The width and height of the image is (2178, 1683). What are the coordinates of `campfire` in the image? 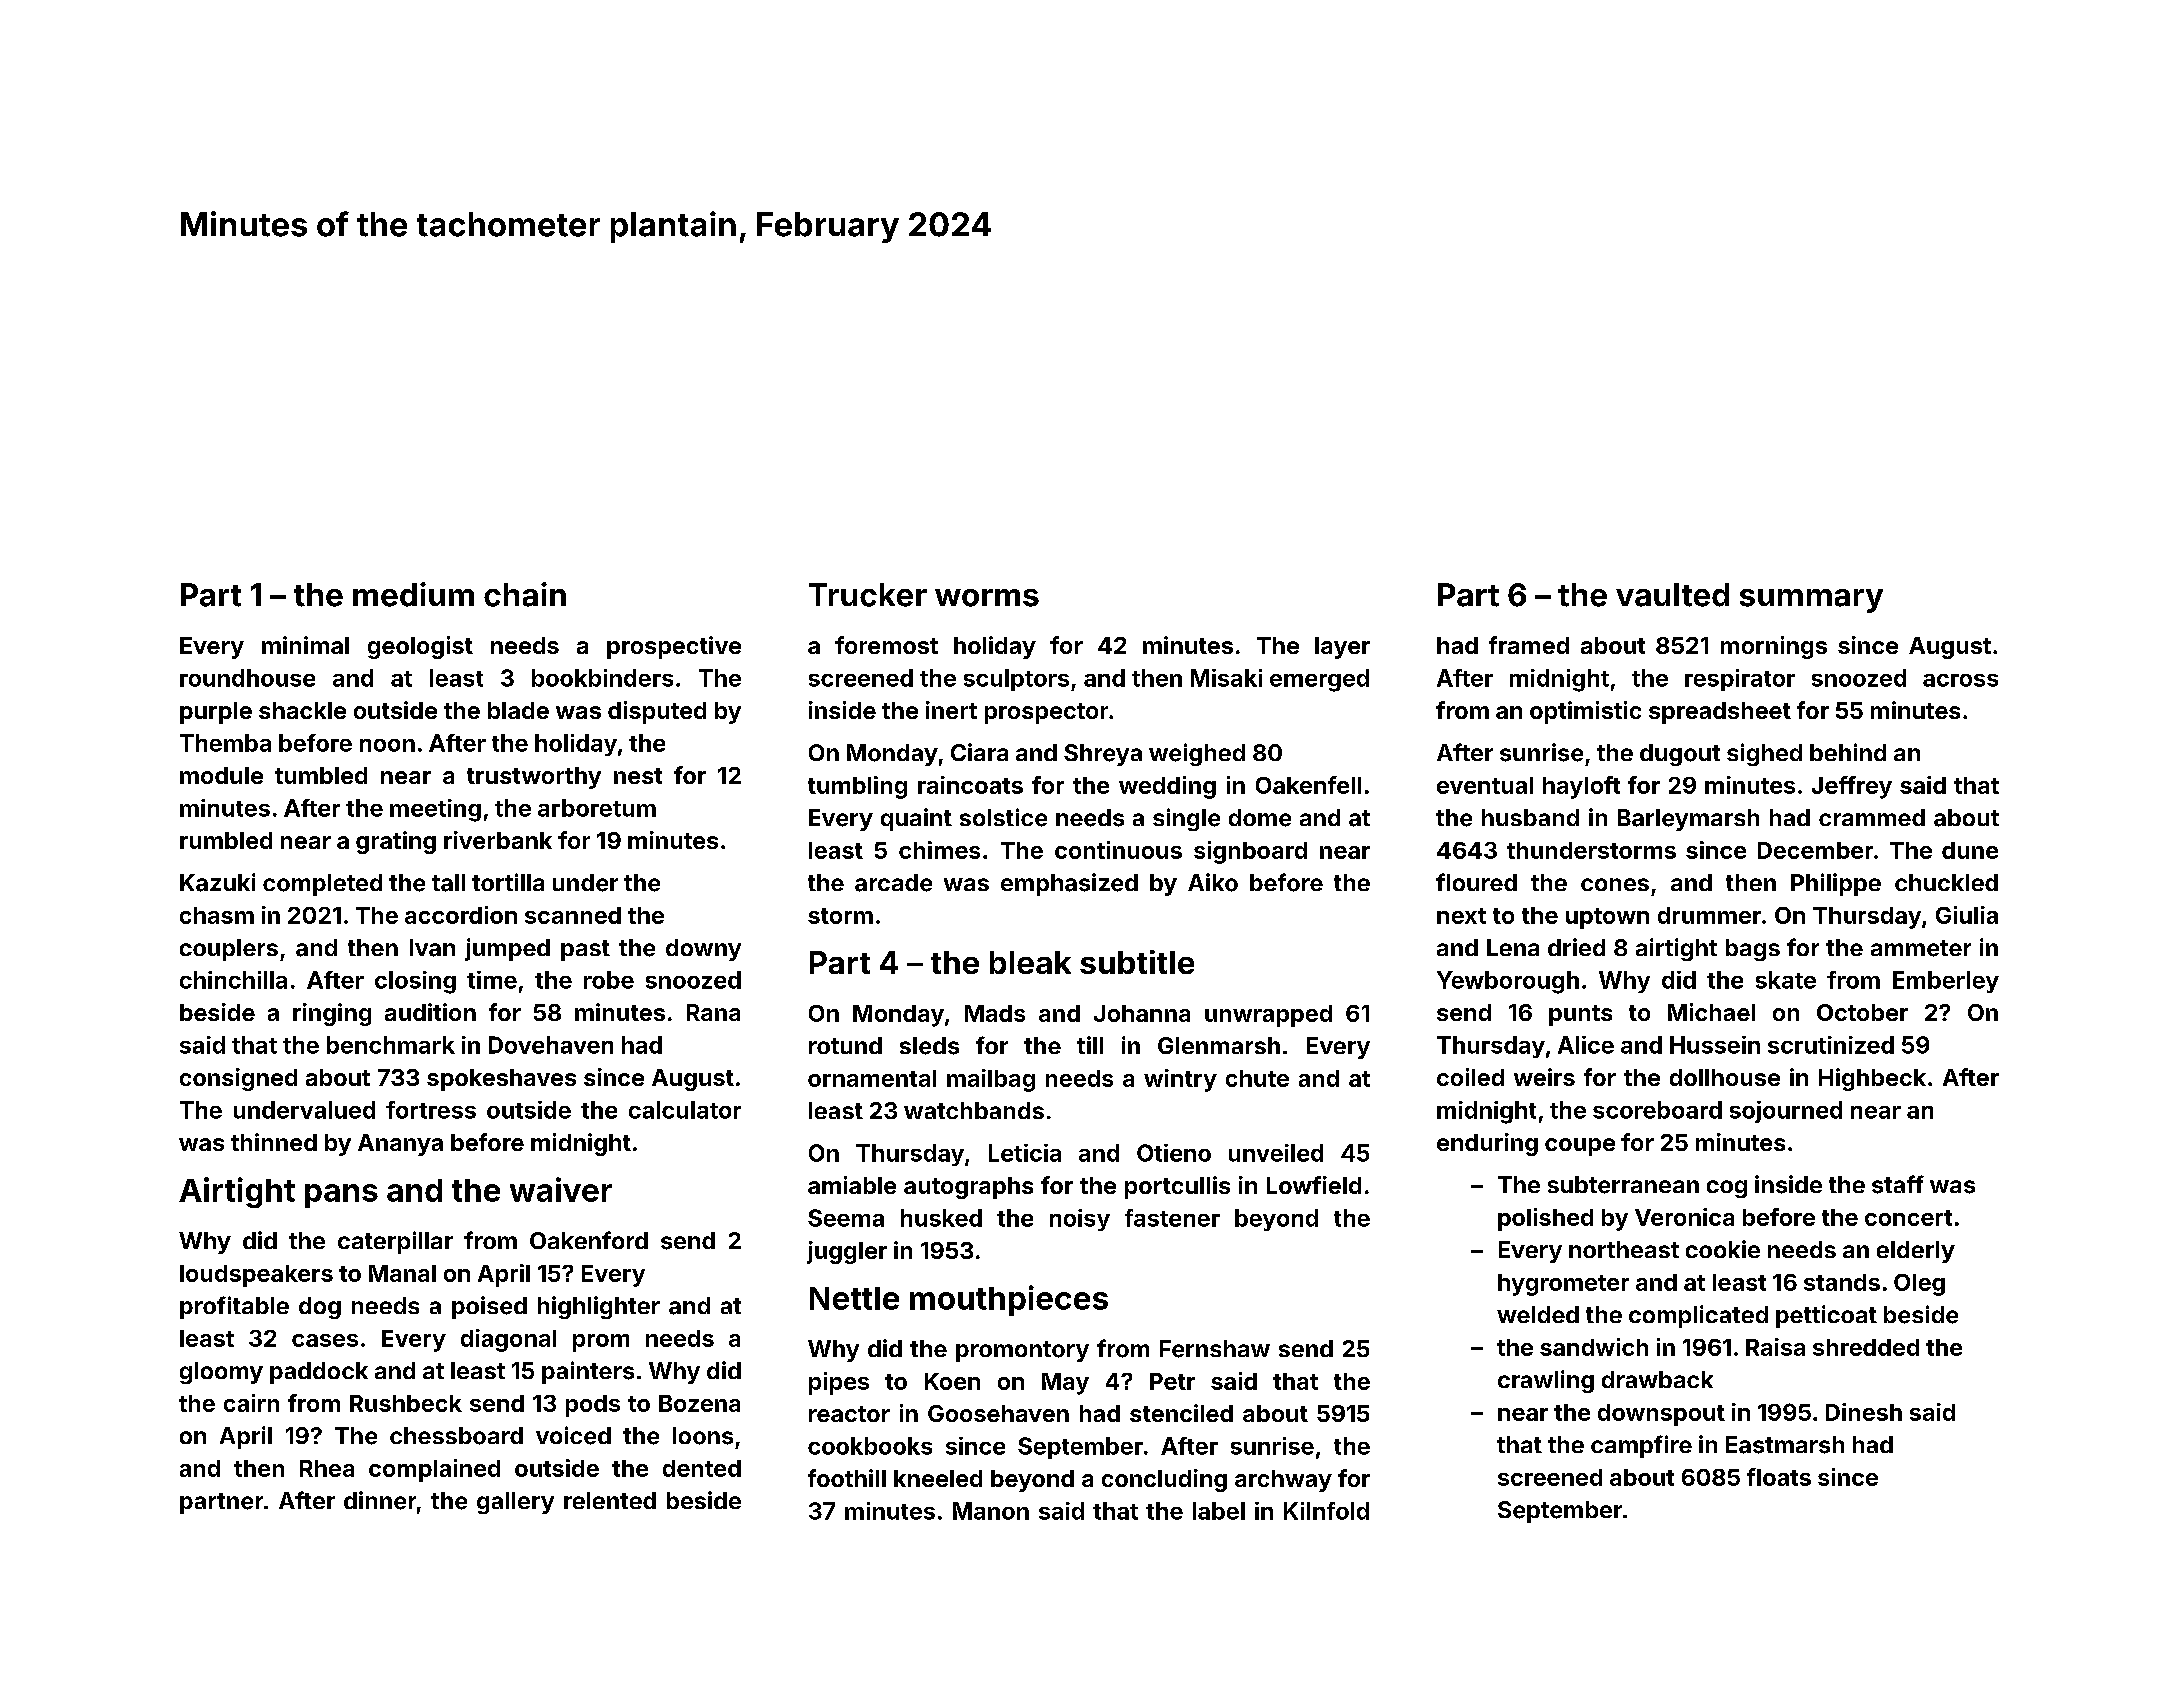 It's located at (1641, 1446).
